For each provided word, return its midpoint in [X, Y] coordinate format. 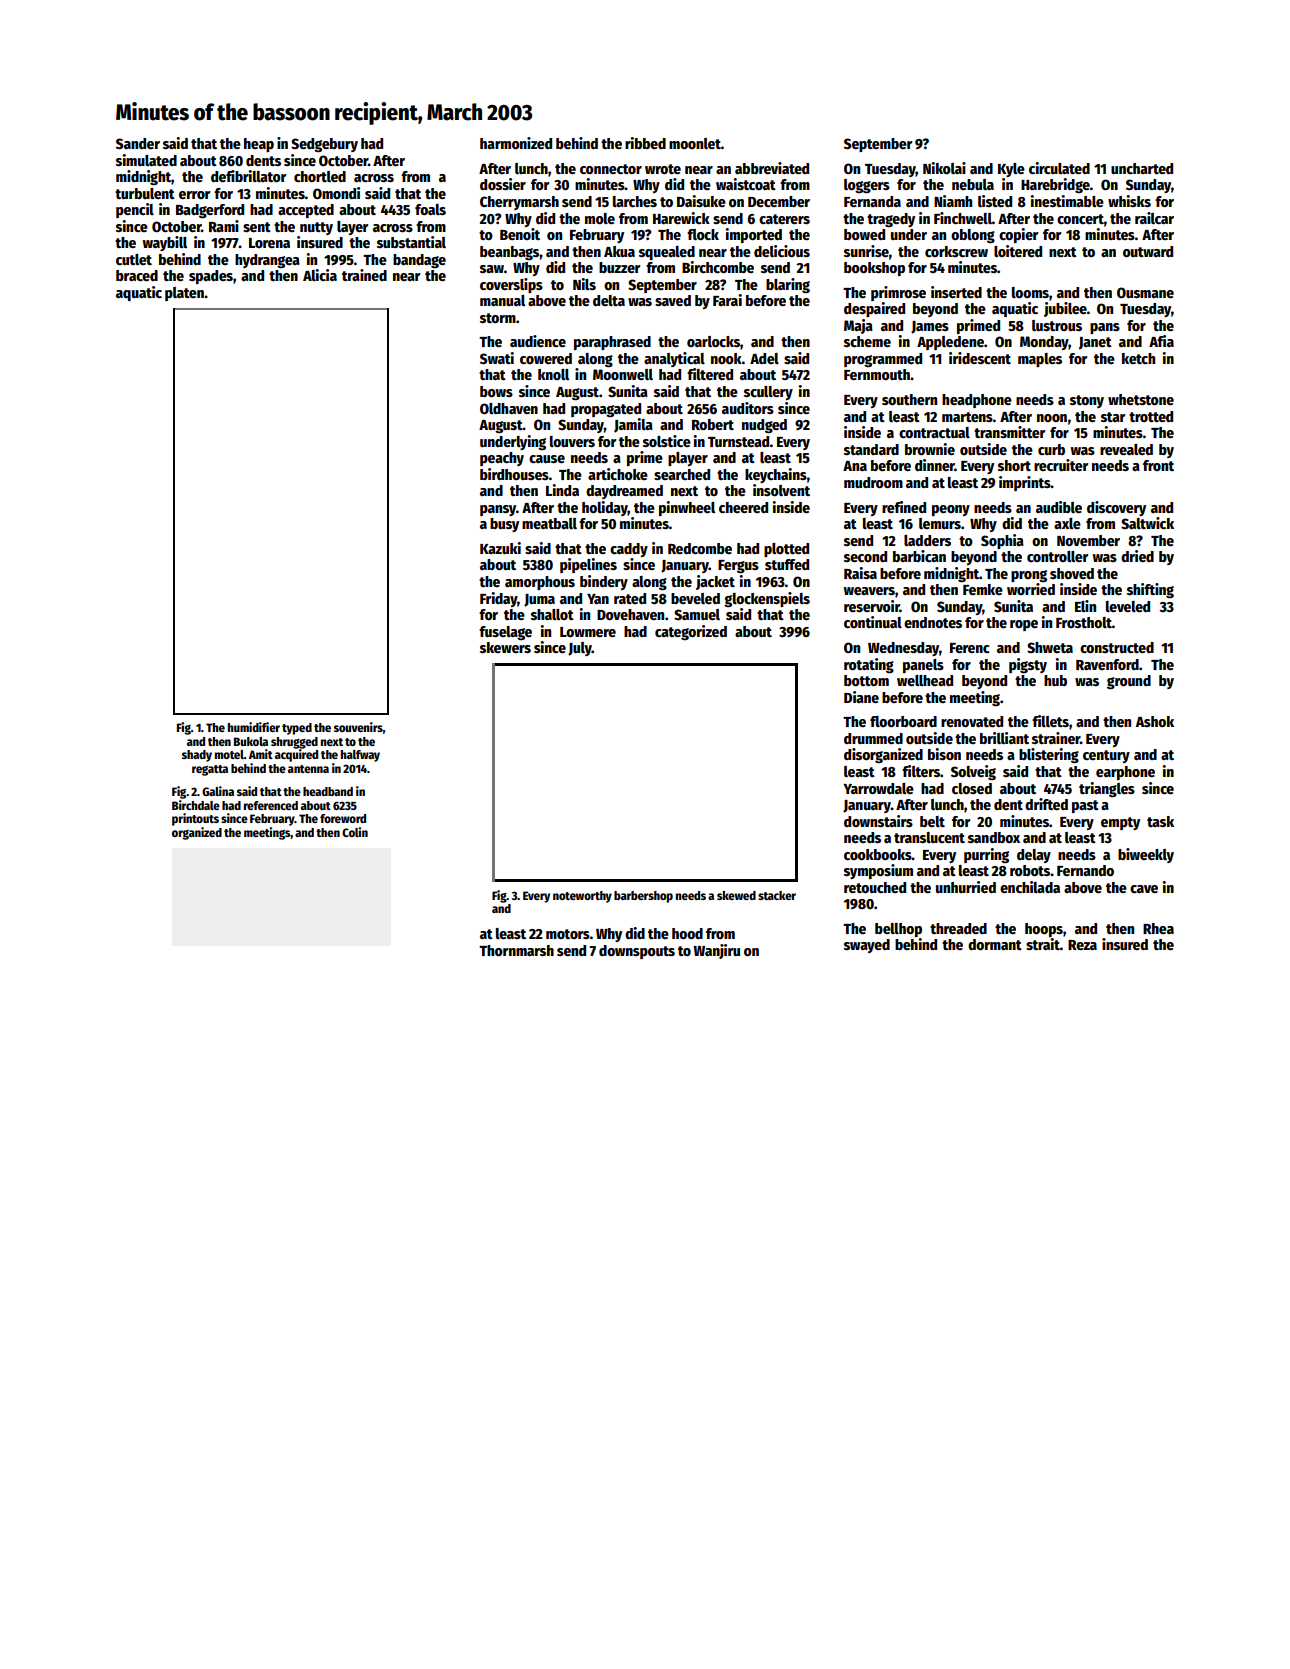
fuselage [505, 633]
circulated [1059, 168]
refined [904, 507]
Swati [497, 358]
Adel [764, 358]
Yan [598, 599]
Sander [138, 143]
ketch [1138, 358]
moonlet [695, 143]
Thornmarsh [516, 950]
